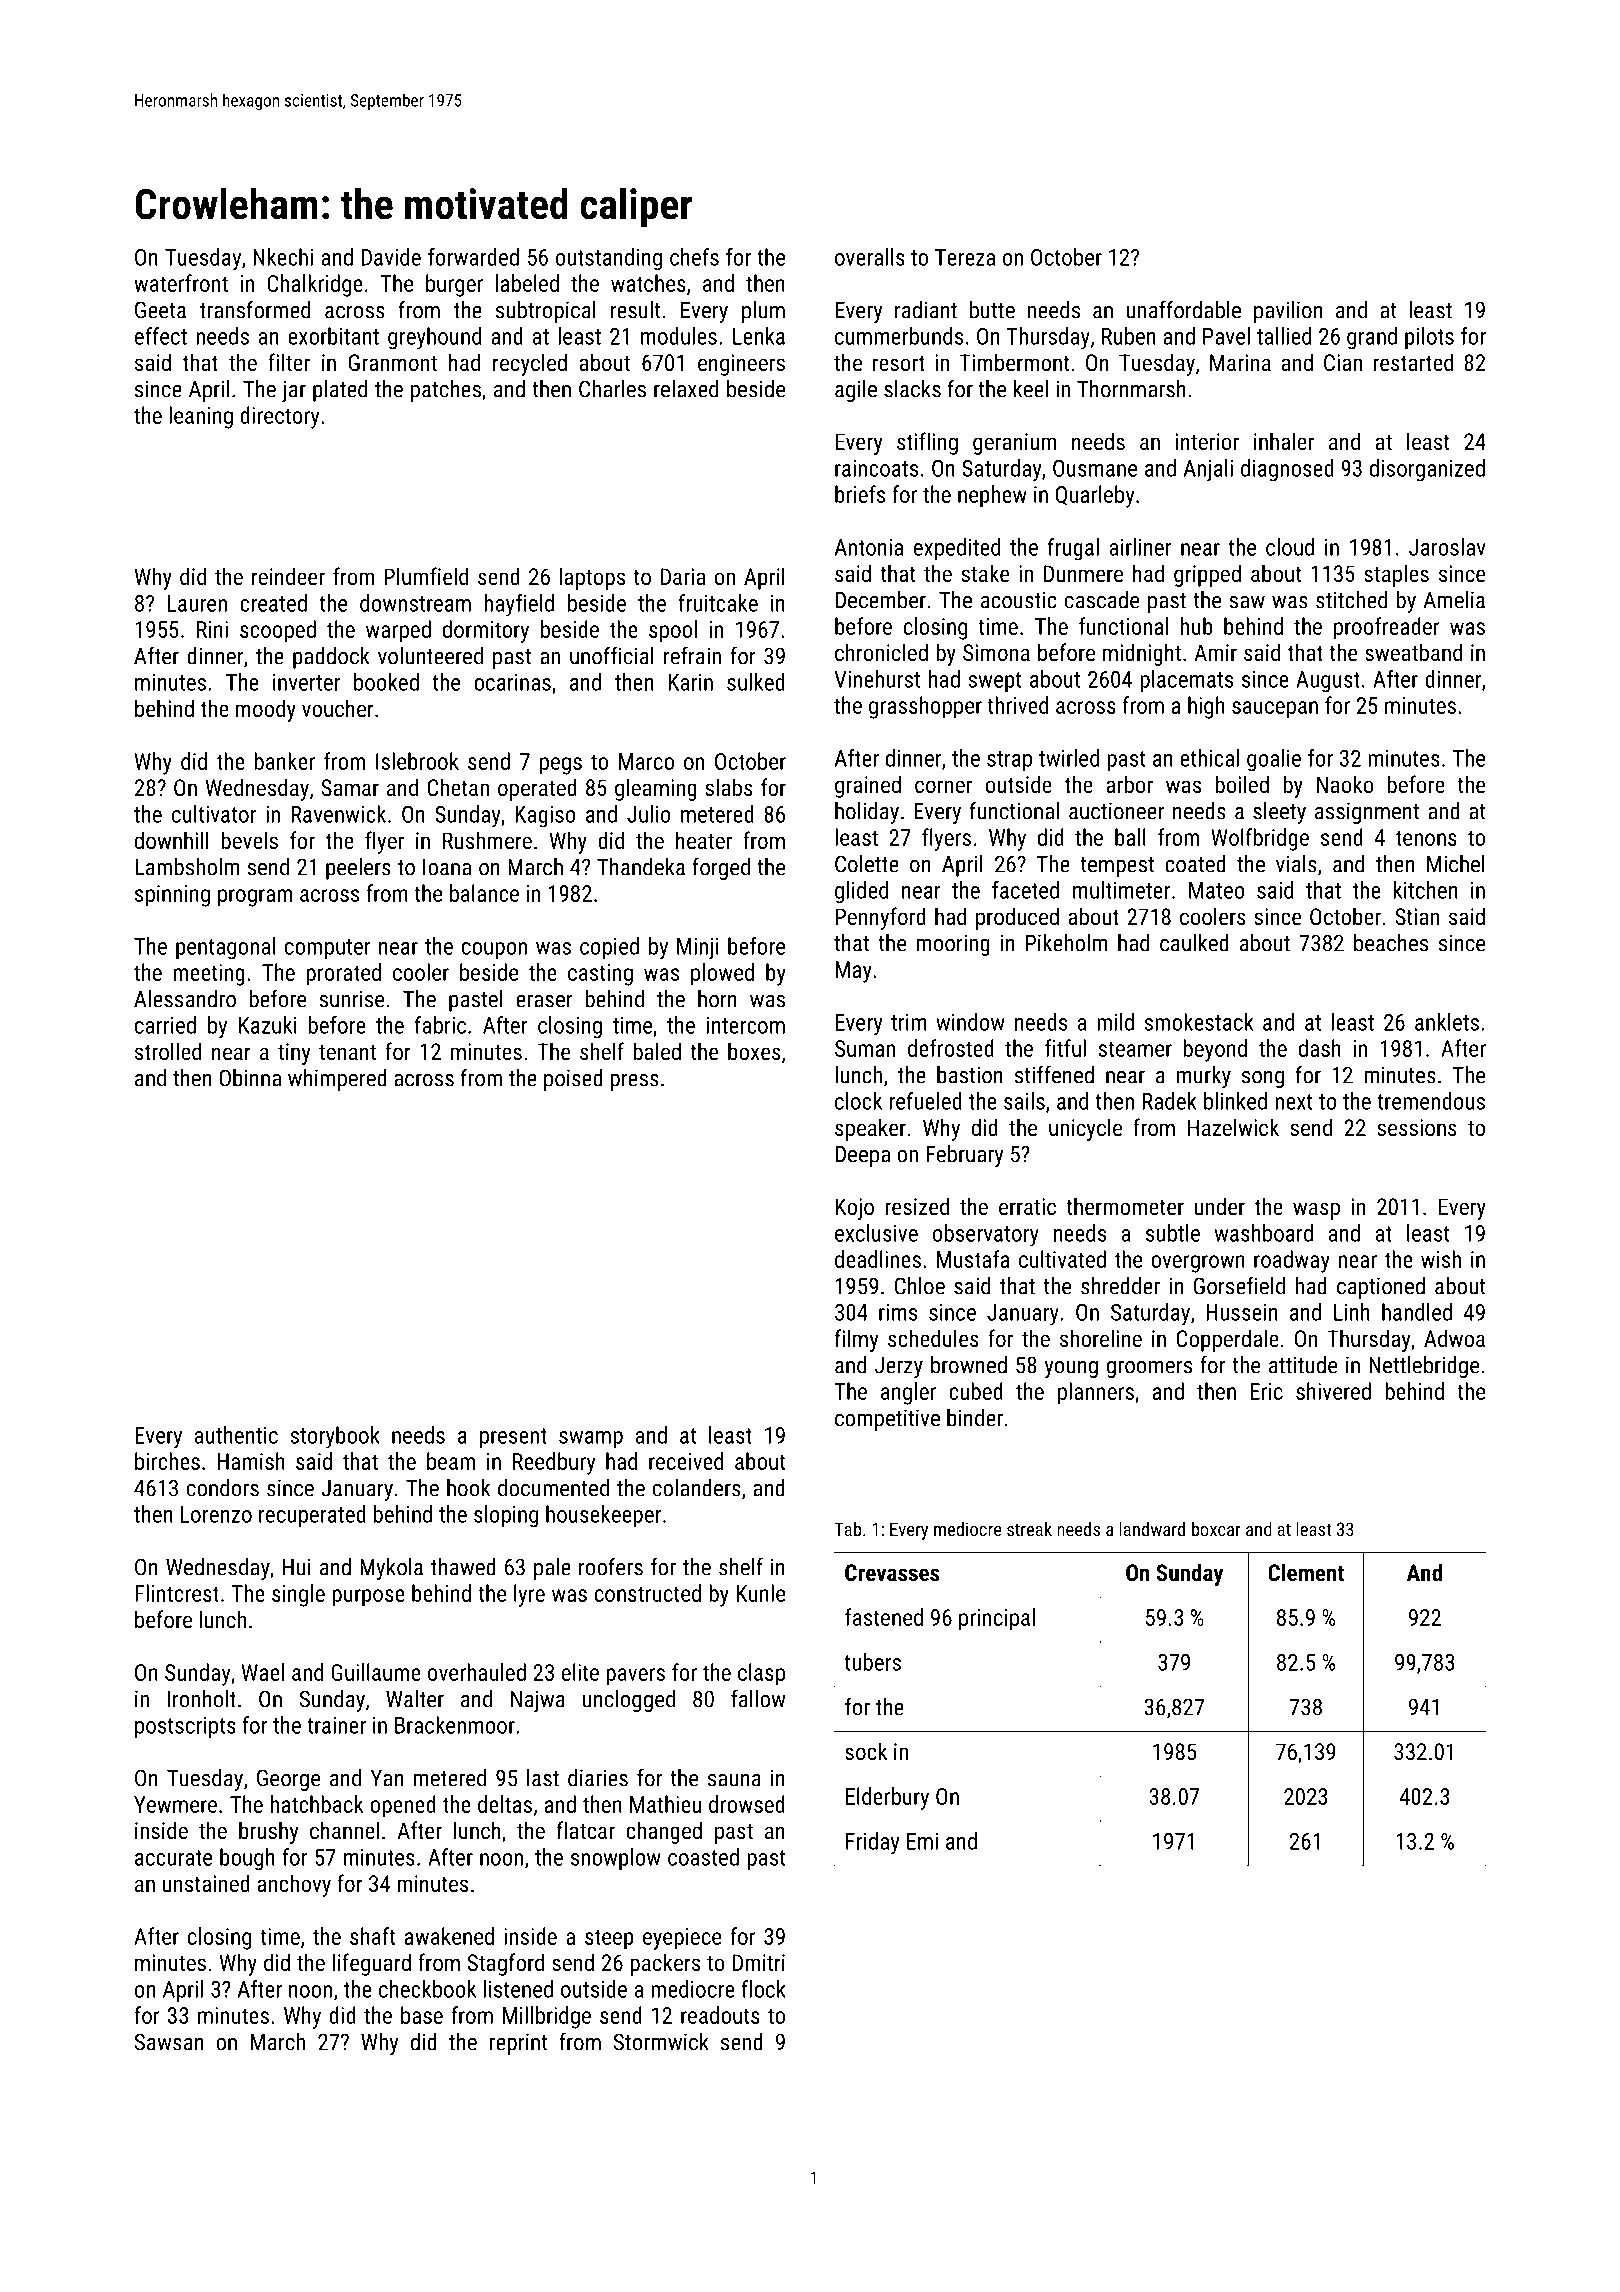  I want to click on sock, so click(866, 1751).
